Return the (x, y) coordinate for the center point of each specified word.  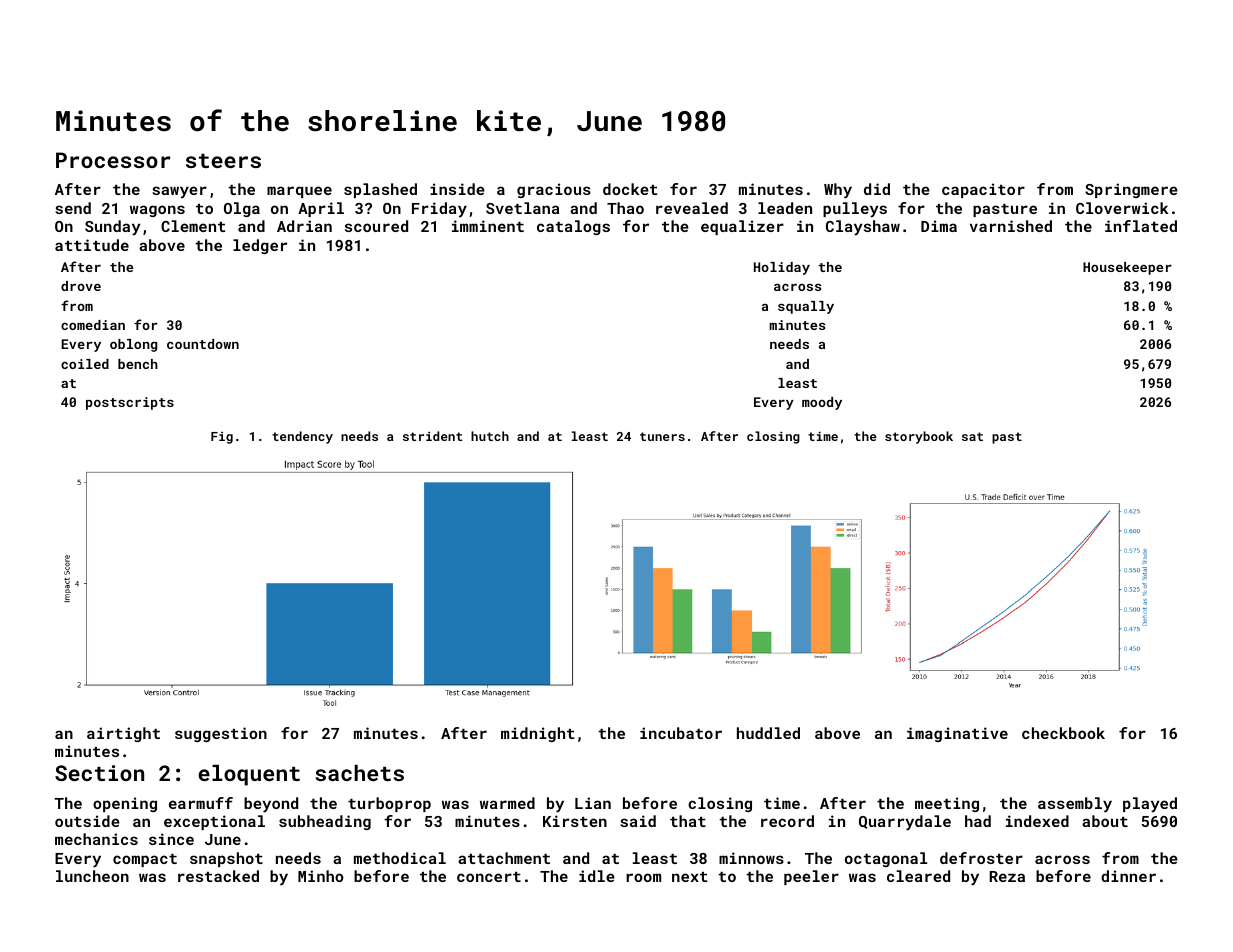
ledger (260, 246)
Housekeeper (1127, 268)
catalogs (573, 227)
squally (806, 307)
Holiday (782, 268)
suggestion (221, 734)
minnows (751, 858)
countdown (203, 344)
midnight (537, 734)
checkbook (1063, 733)
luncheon (92, 876)
